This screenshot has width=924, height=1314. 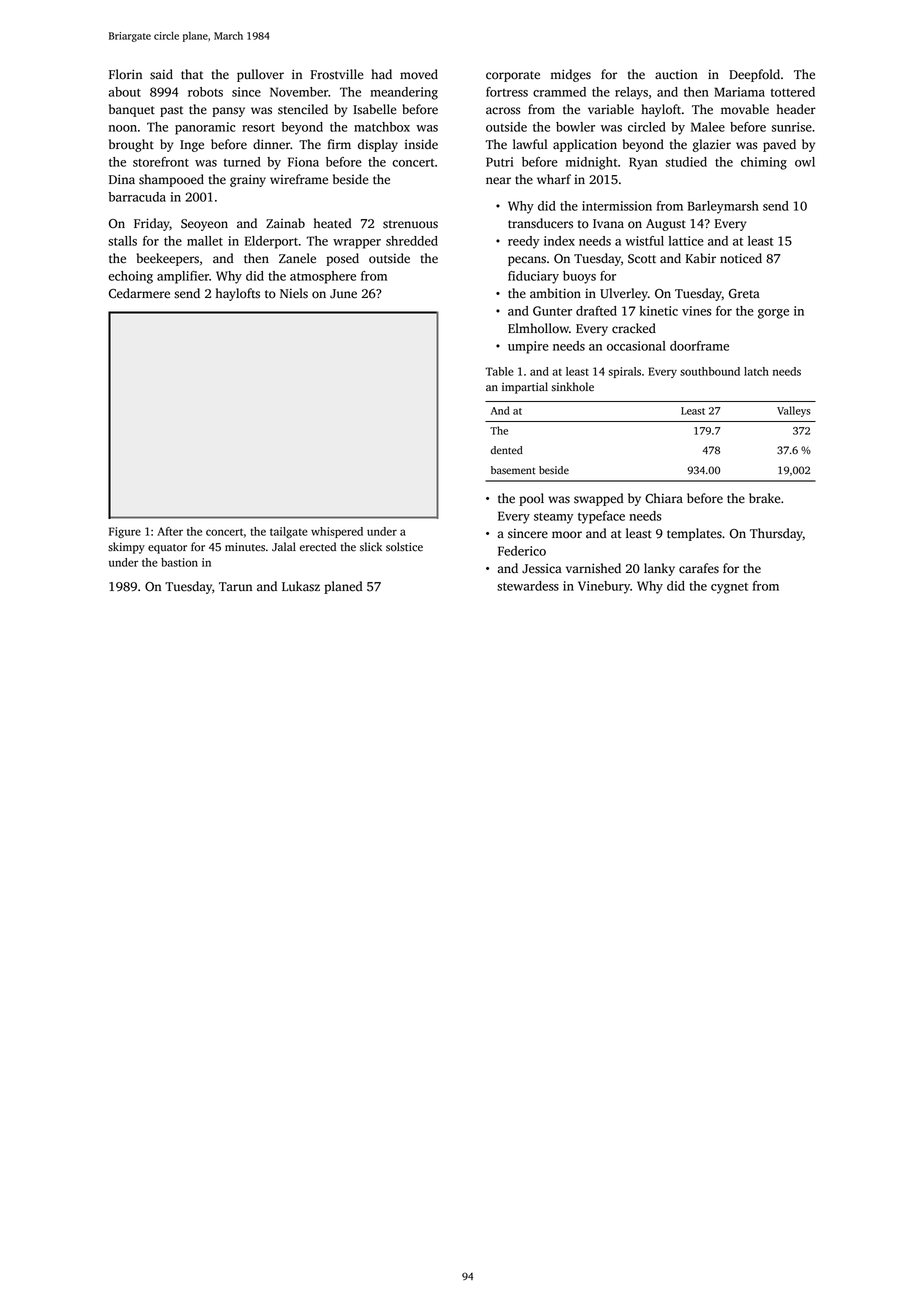 I want to click on Deepfold, so click(x=754, y=75).
